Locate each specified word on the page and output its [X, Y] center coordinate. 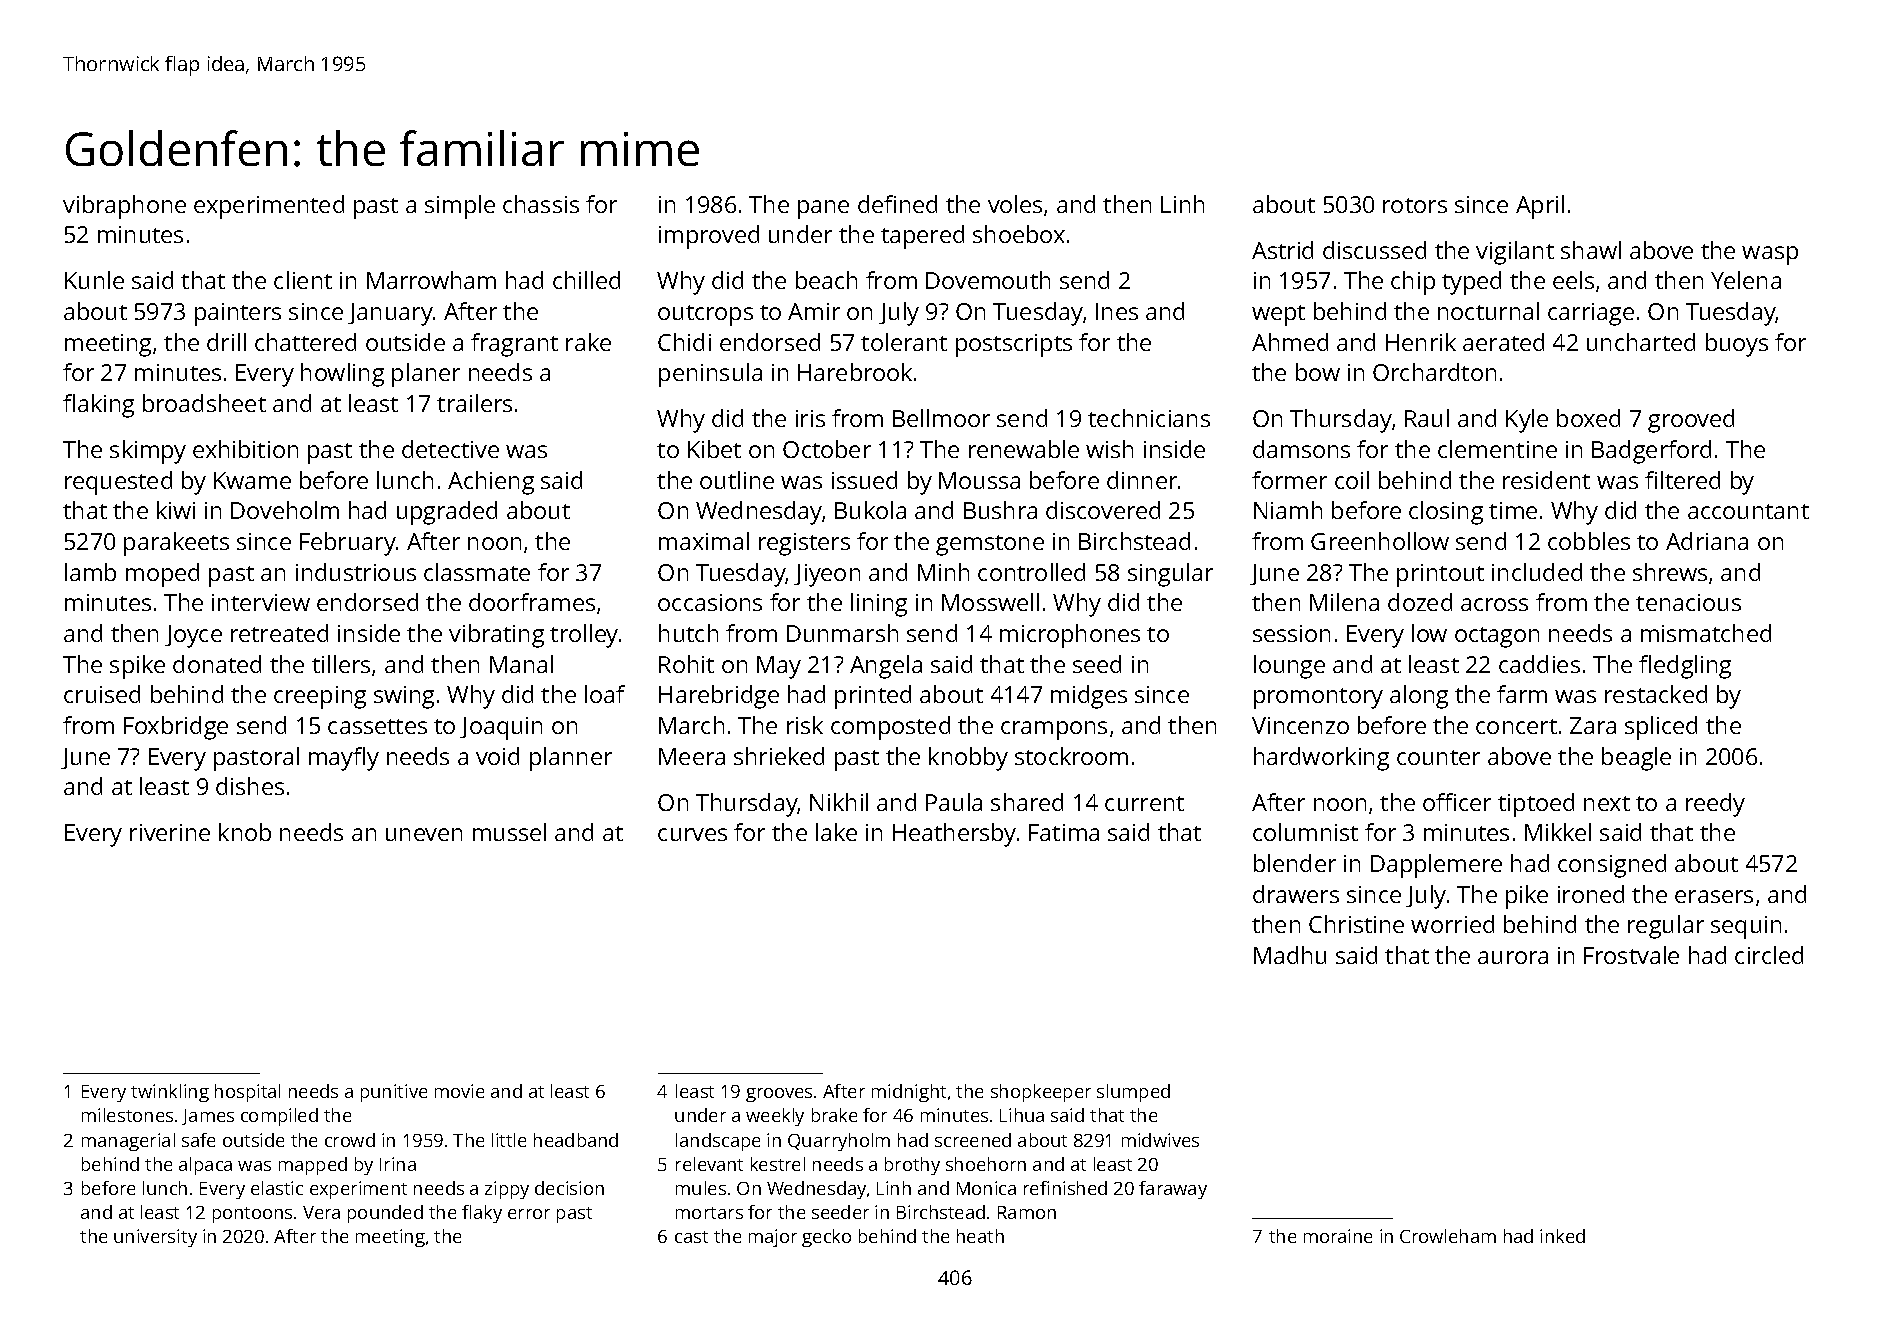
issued [864, 480]
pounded [385, 1214]
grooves [779, 1095]
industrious [356, 572]
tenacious [1688, 602]
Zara [1593, 725]
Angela [886, 667]
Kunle [94, 280]
